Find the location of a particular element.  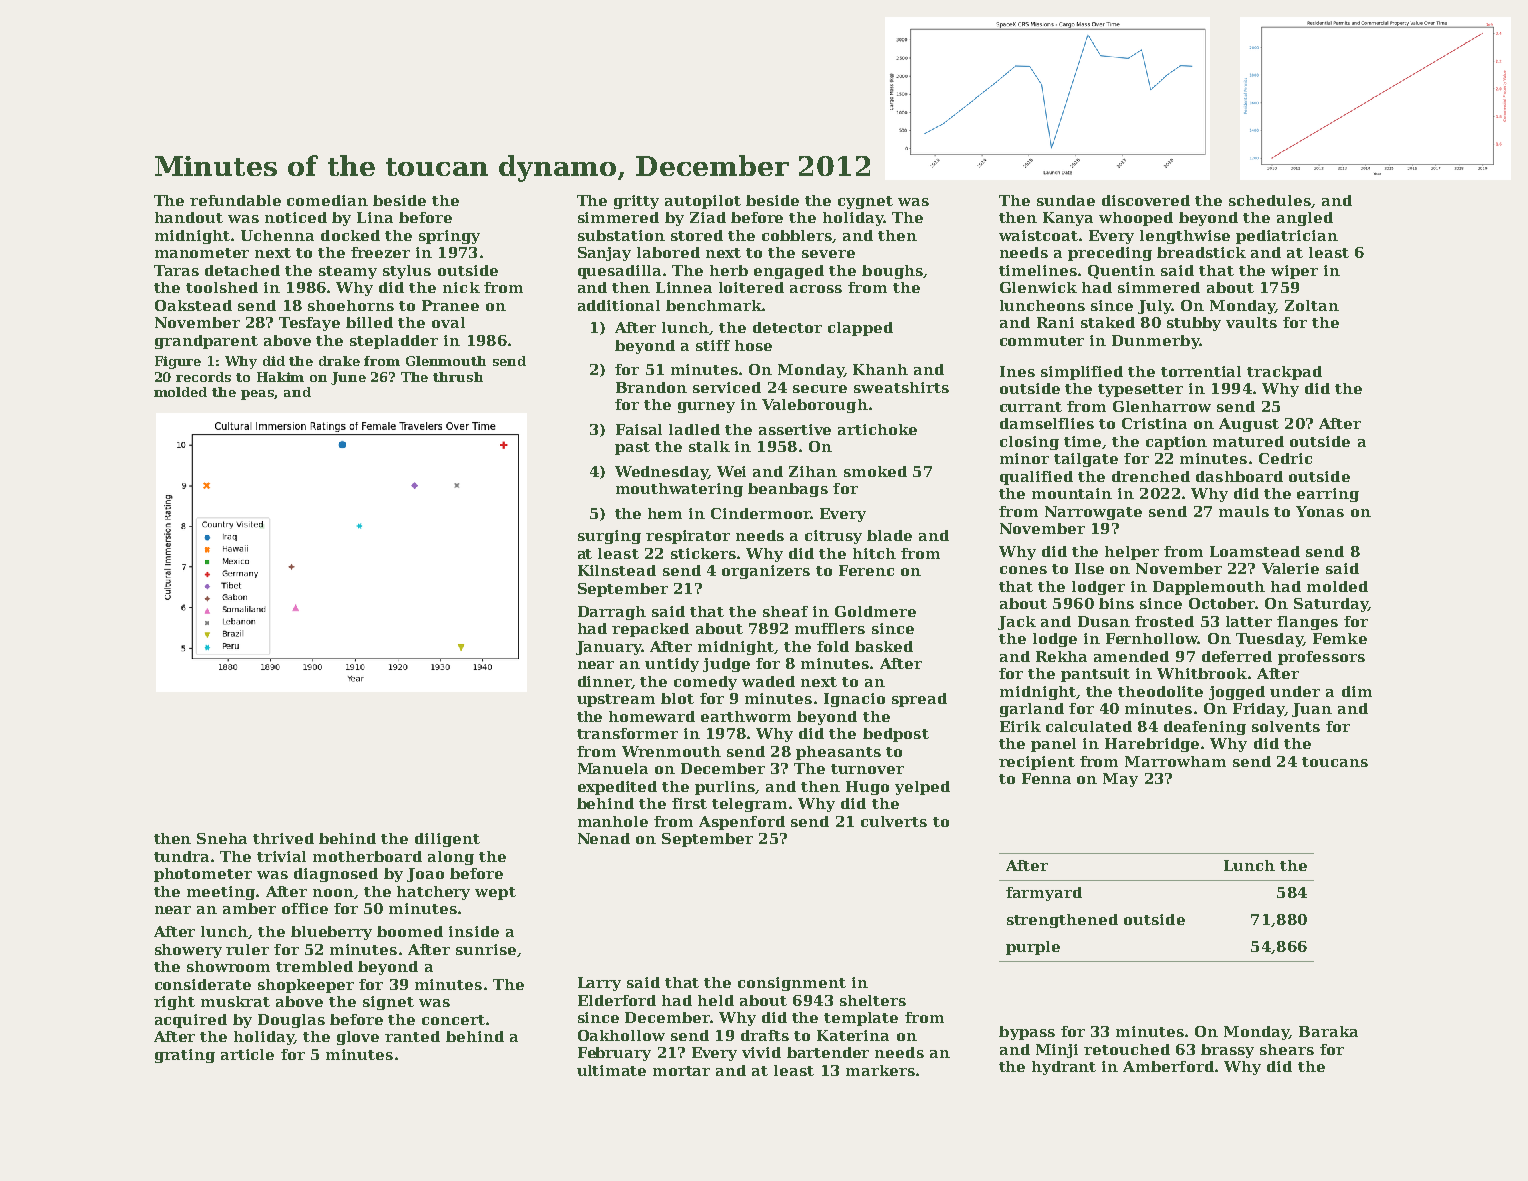

culverts is located at coordinates (894, 821).
